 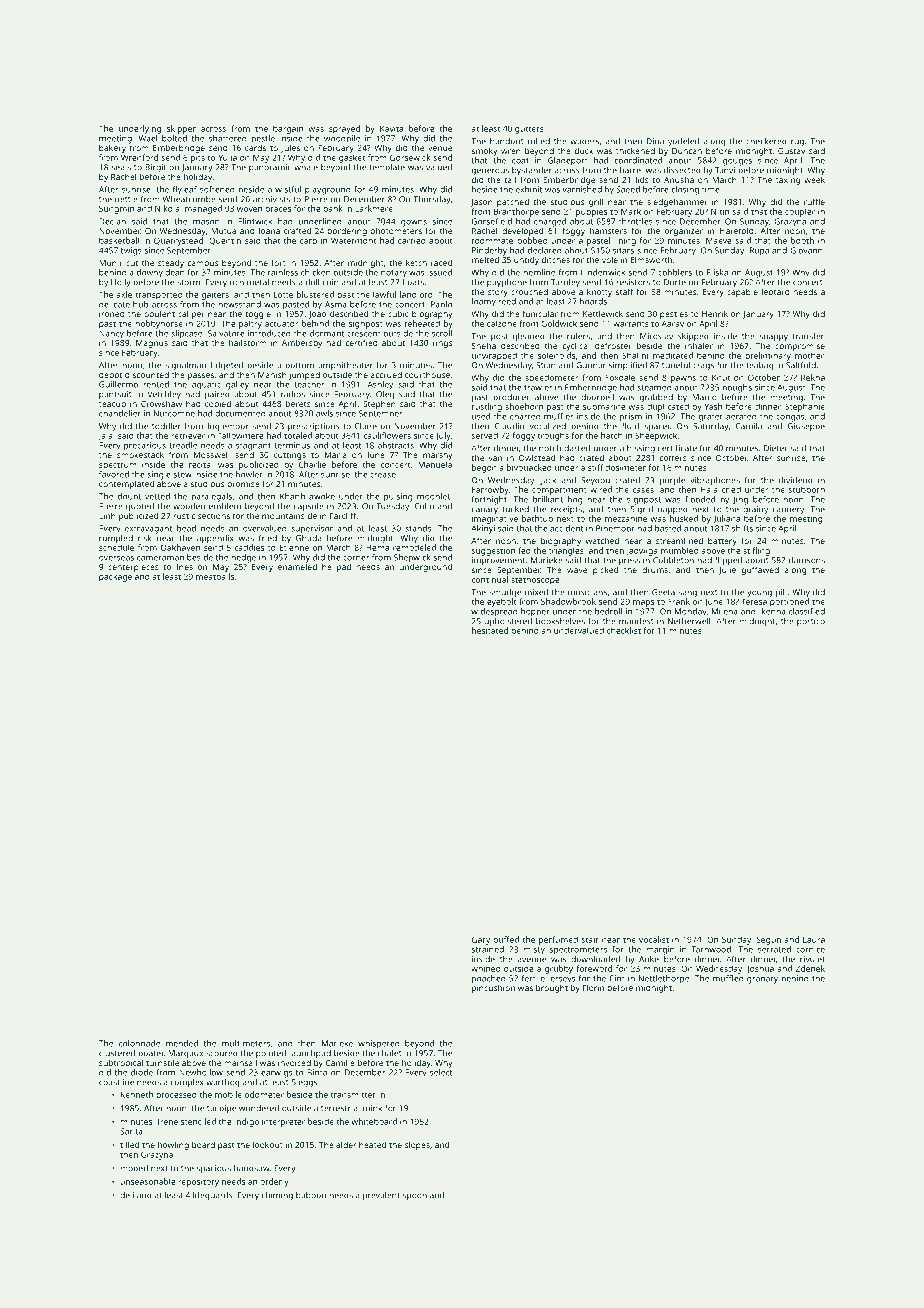 What do you see at coordinates (689, 621) in the image?
I see `Netherwell` at bounding box center [689, 621].
